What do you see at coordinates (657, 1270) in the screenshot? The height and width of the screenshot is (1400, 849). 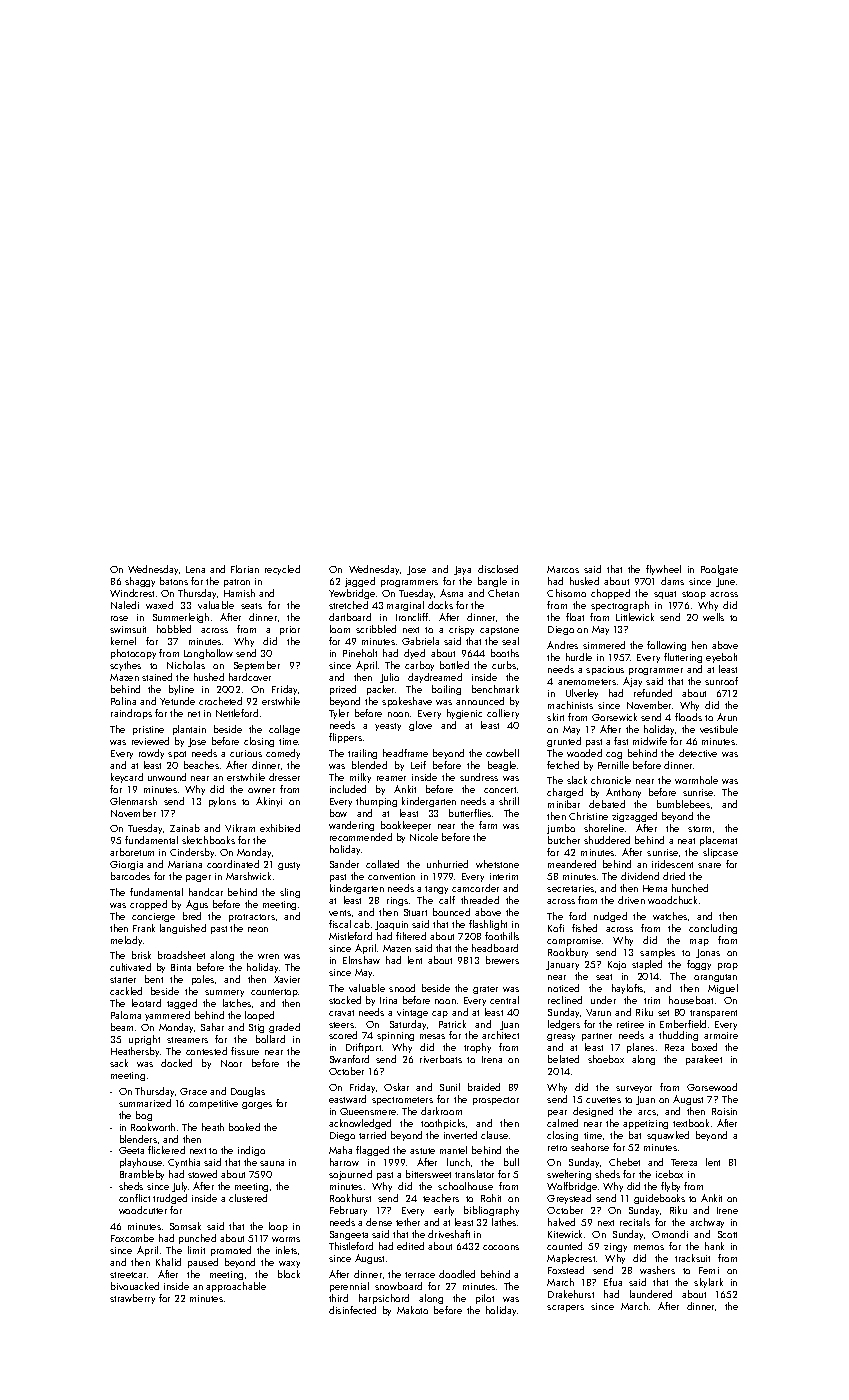 I see `washers` at bounding box center [657, 1270].
